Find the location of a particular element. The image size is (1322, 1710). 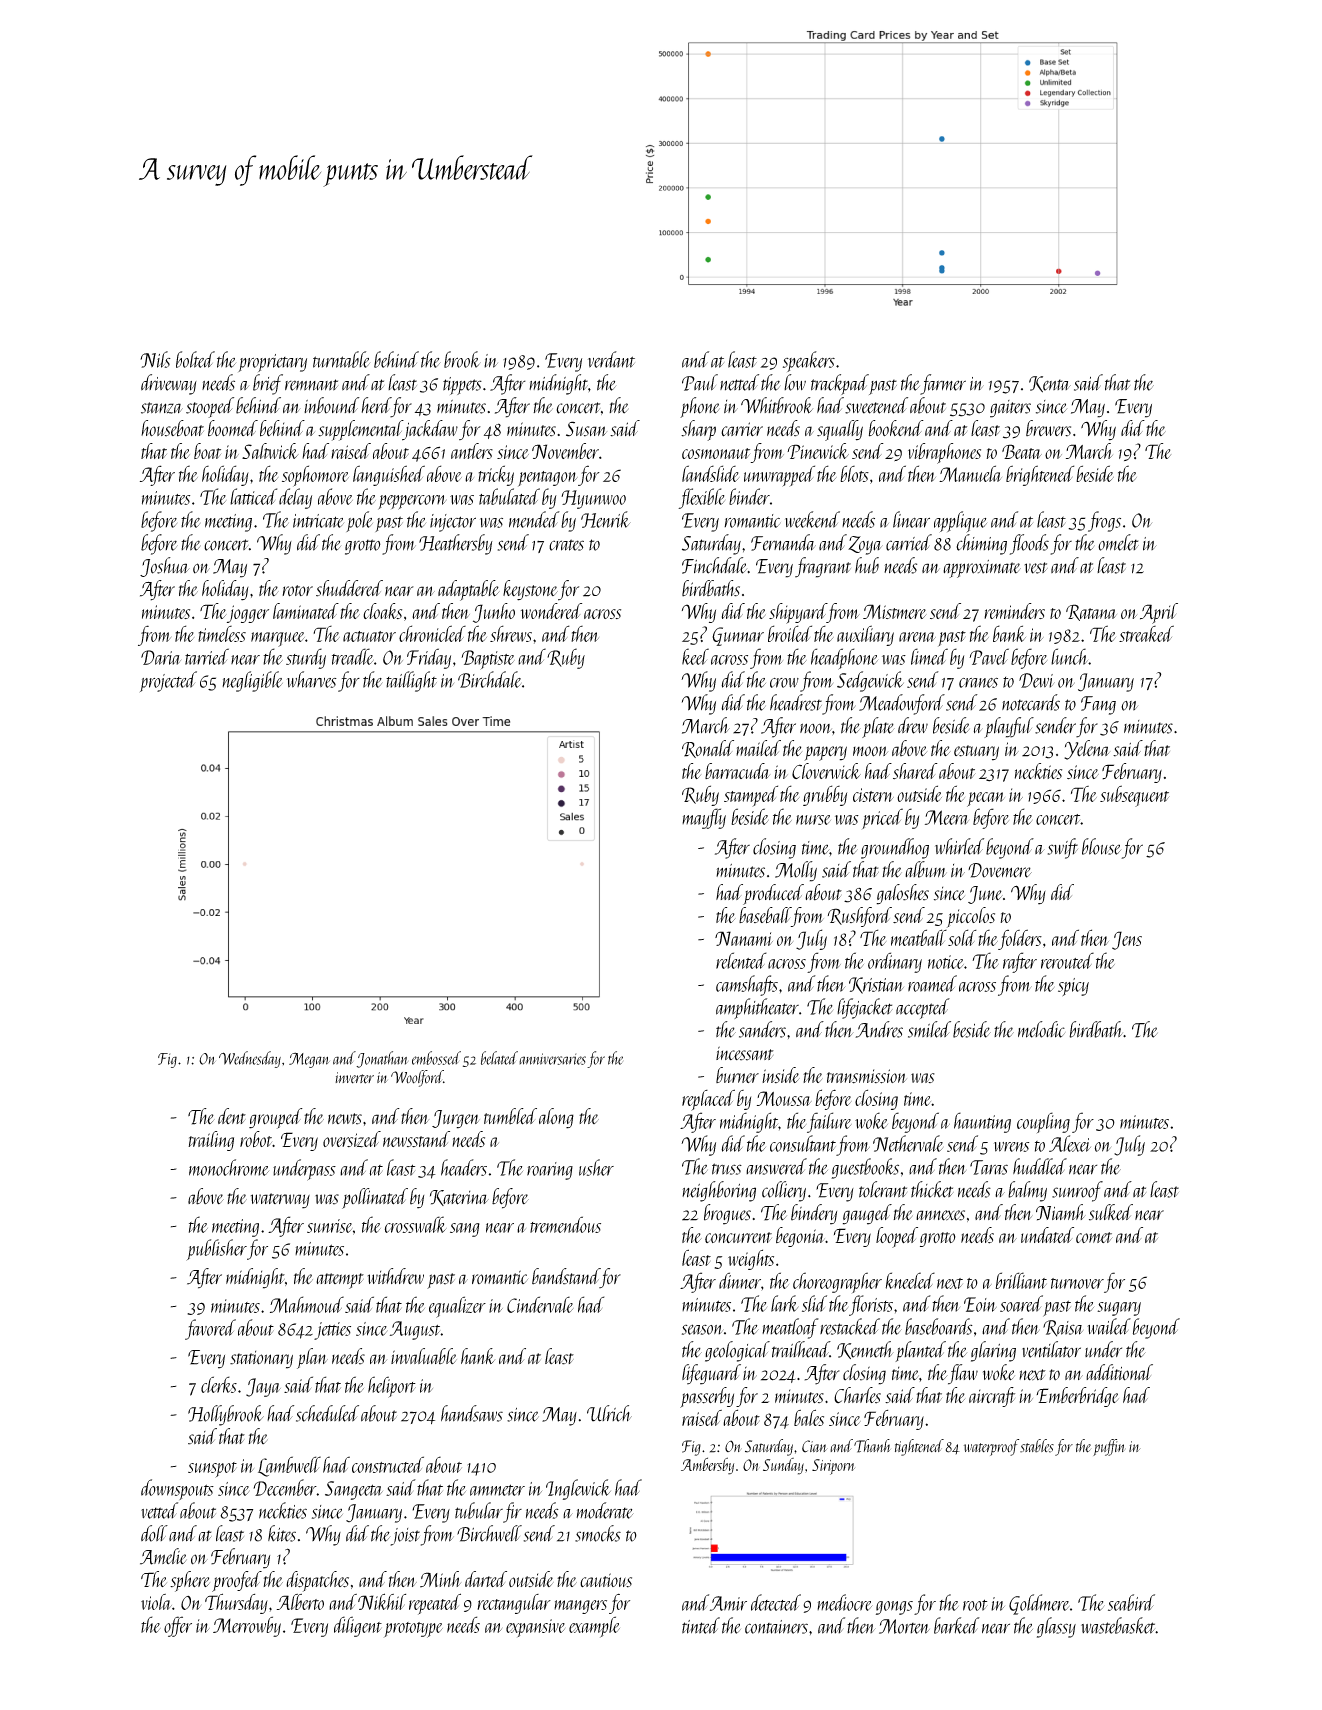

grubby is located at coordinates (825, 795).
